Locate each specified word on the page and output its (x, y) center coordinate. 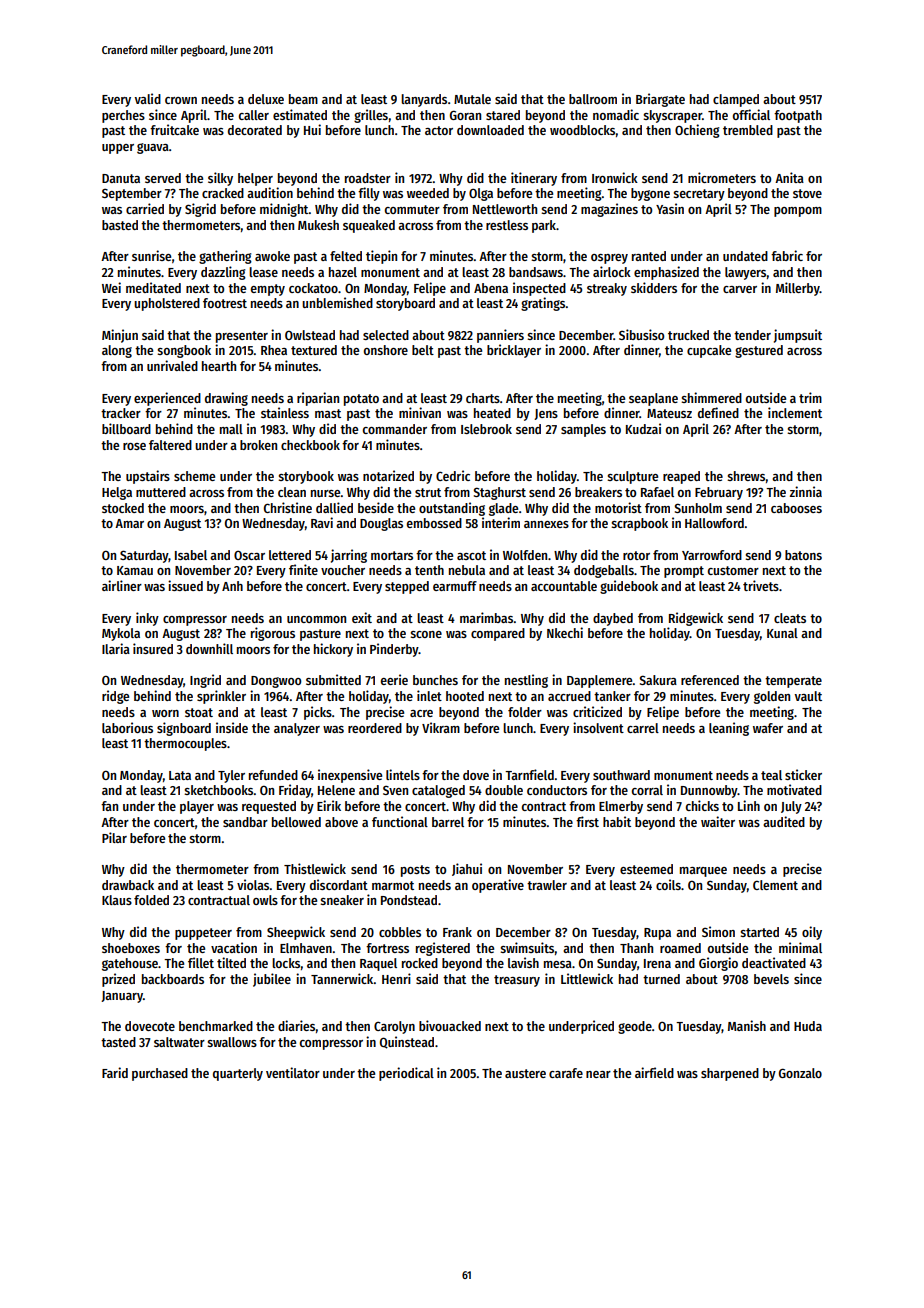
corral (647, 790)
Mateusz (669, 413)
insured (153, 648)
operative (498, 886)
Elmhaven (306, 948)
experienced (167, 399)
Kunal (782, 633)
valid (148, 98)
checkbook (310, 445)
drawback (128, 885)
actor (439, 130)
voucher (343, 570)
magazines (609, 210)
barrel (448, 822)
